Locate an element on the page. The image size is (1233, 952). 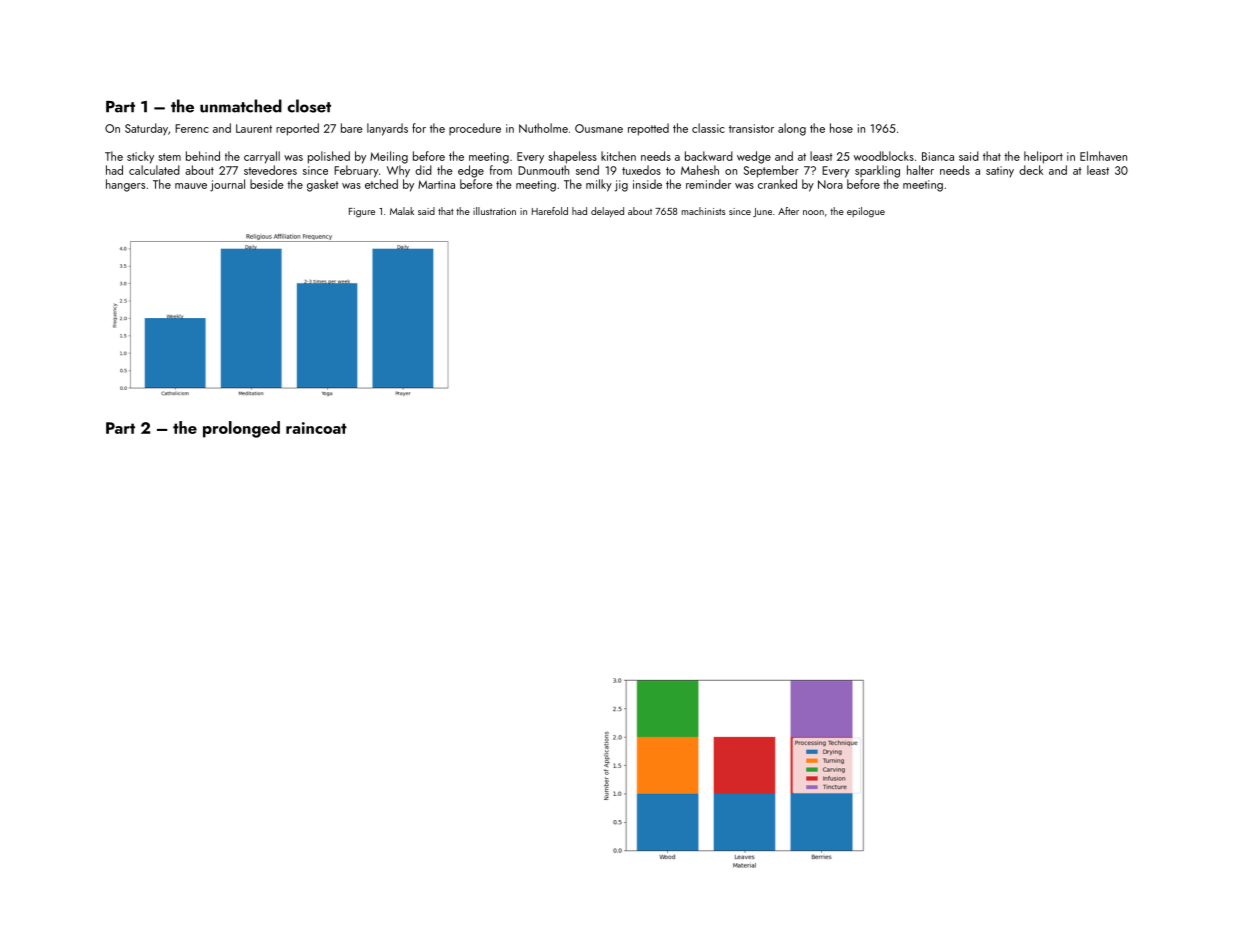
lanyards is located at coordinates (387, 129).
